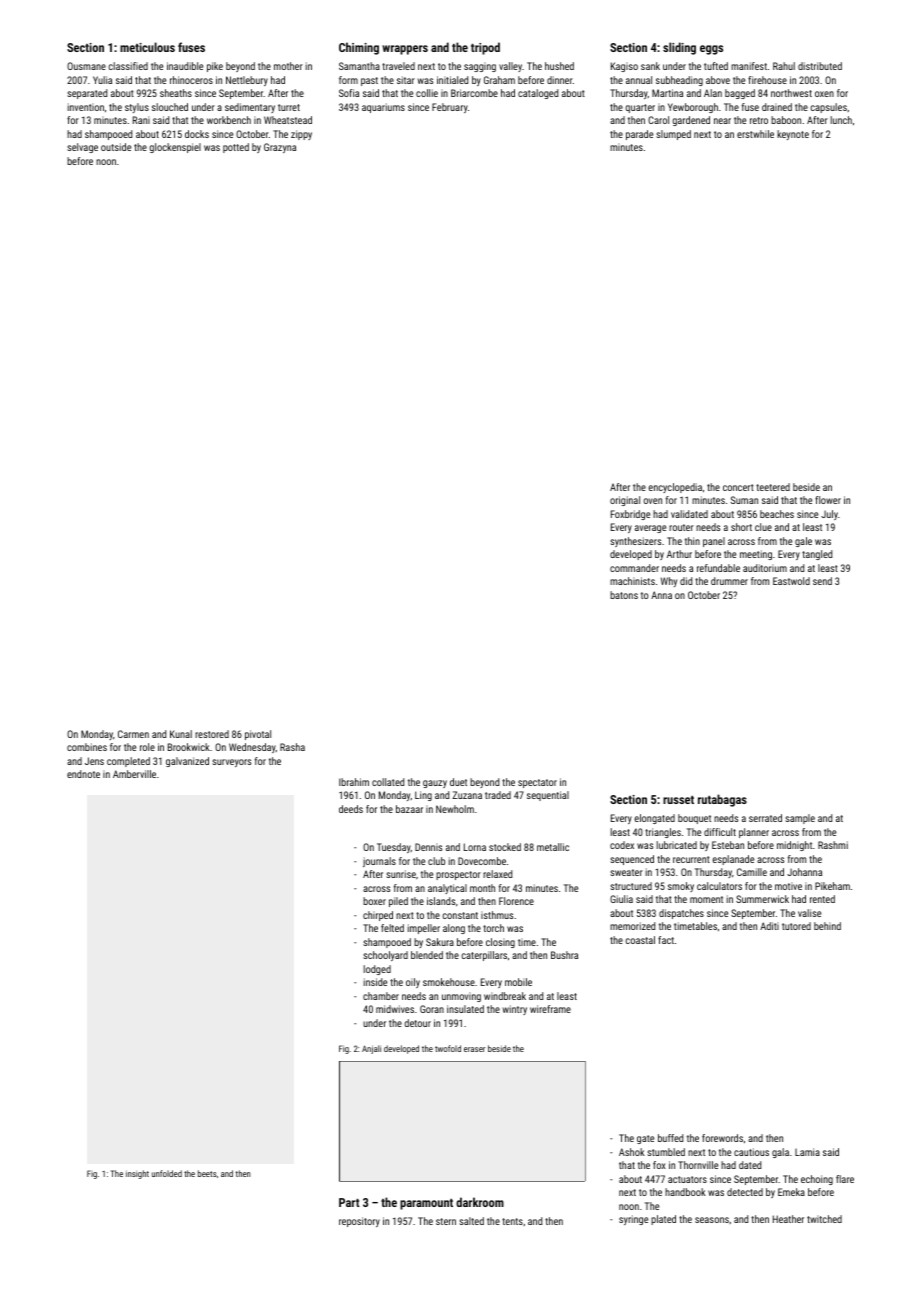 This page has width=924, height=1308. What do you see at coordinates (450, 108) in the page?
I see `February` at bounding box center [450, 108].
